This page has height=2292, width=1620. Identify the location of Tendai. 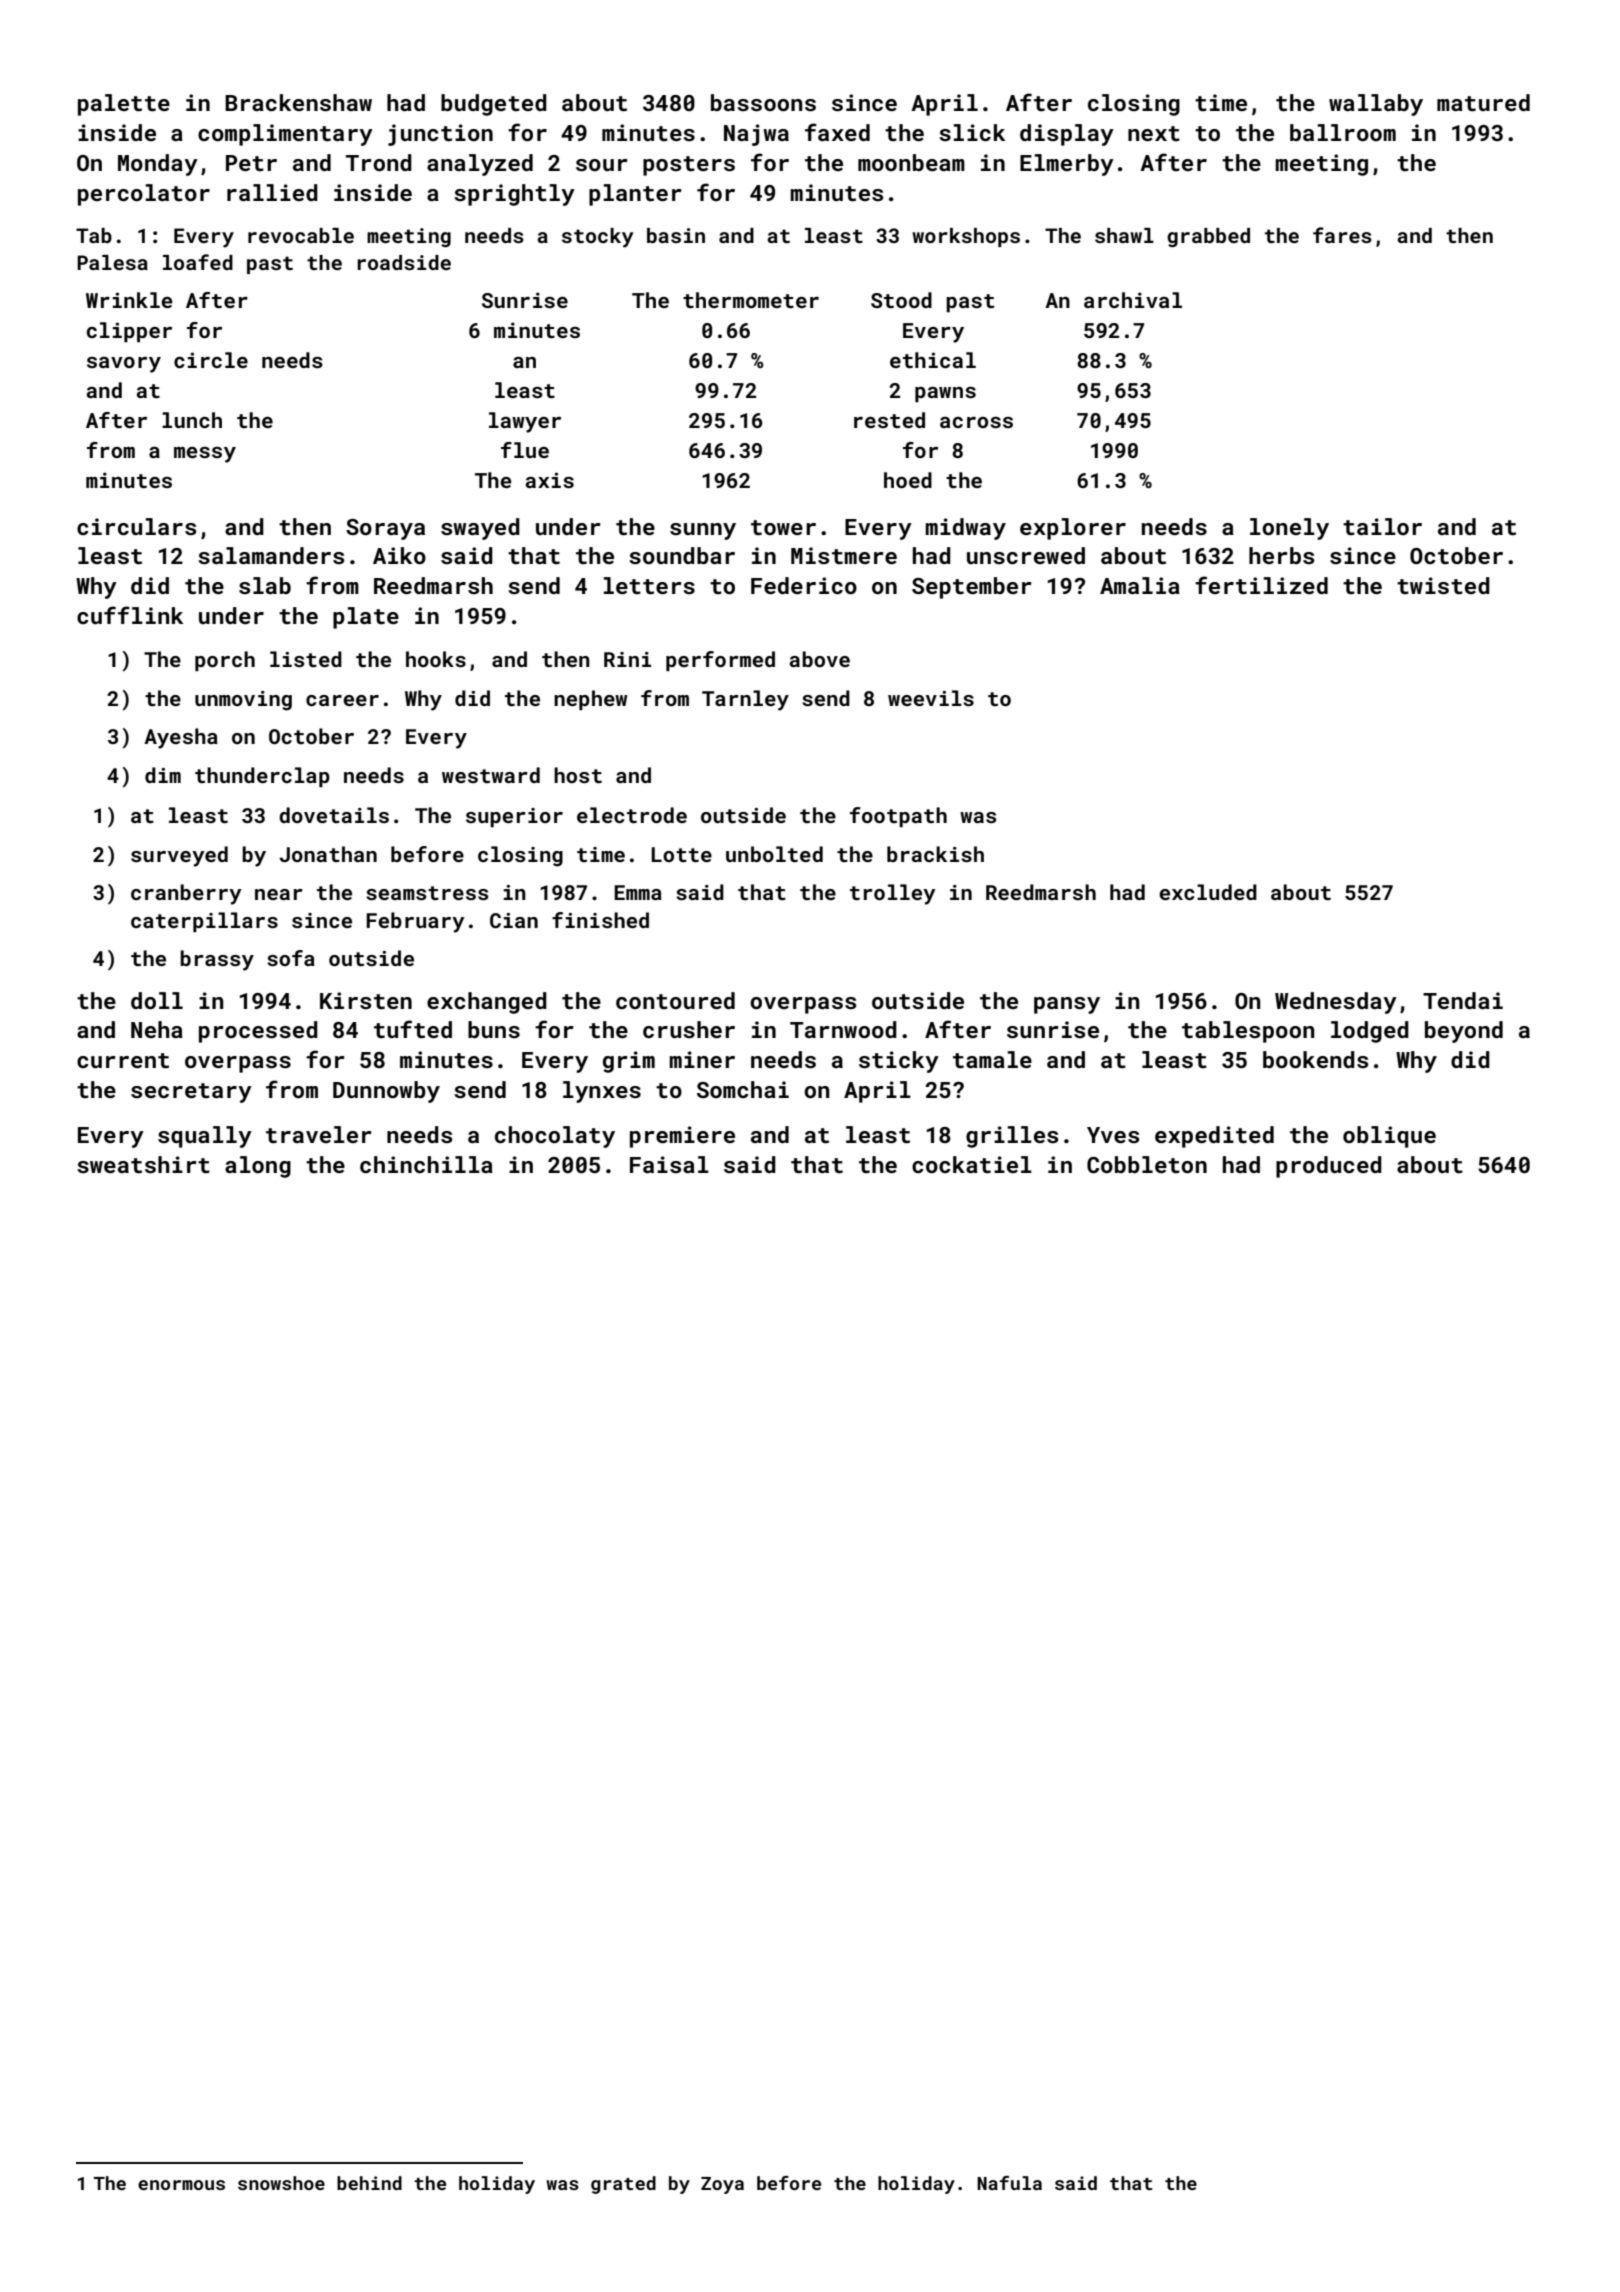
(1463, 1000).
